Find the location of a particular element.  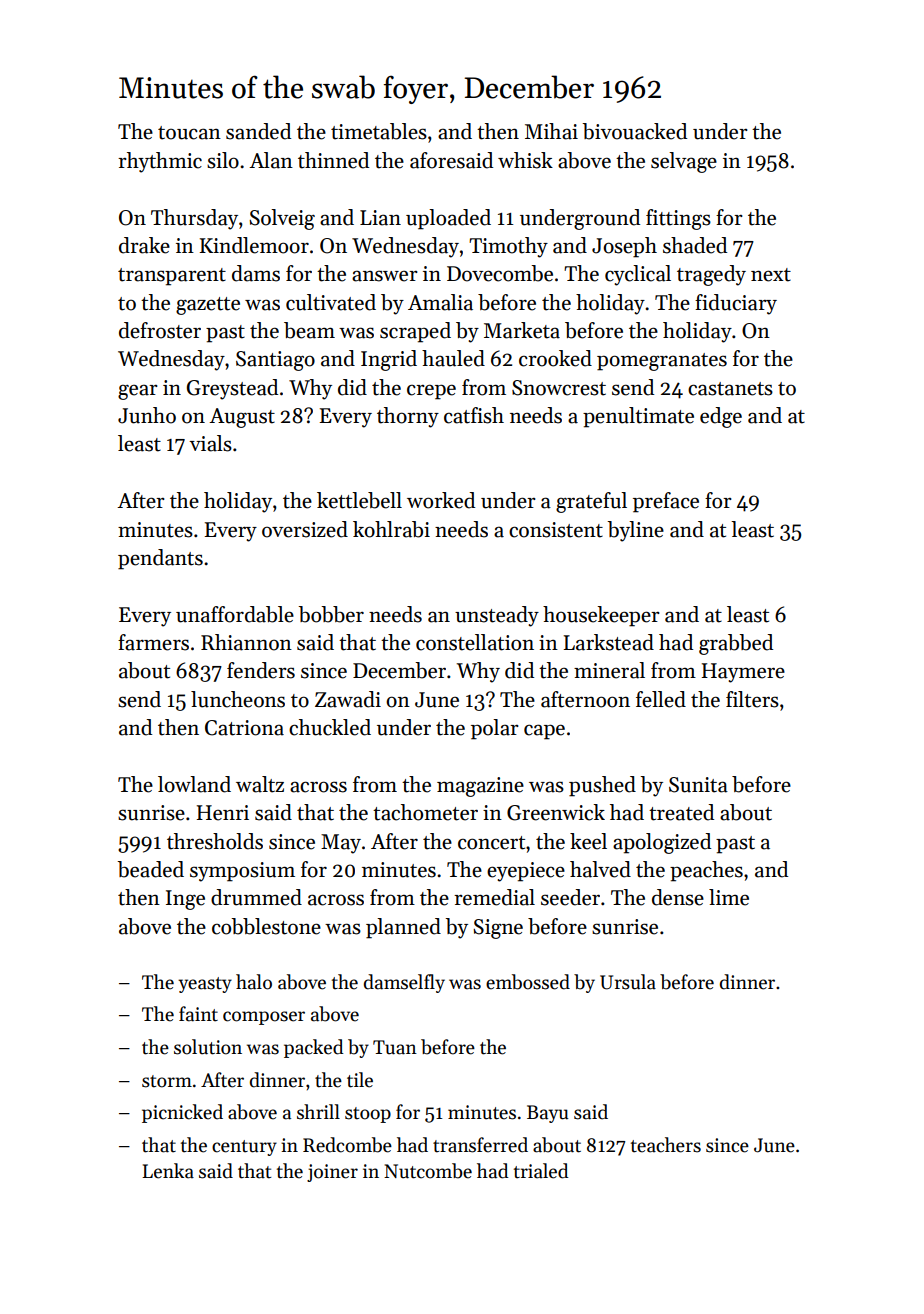

embossed is located at coordinates (528, 982).
